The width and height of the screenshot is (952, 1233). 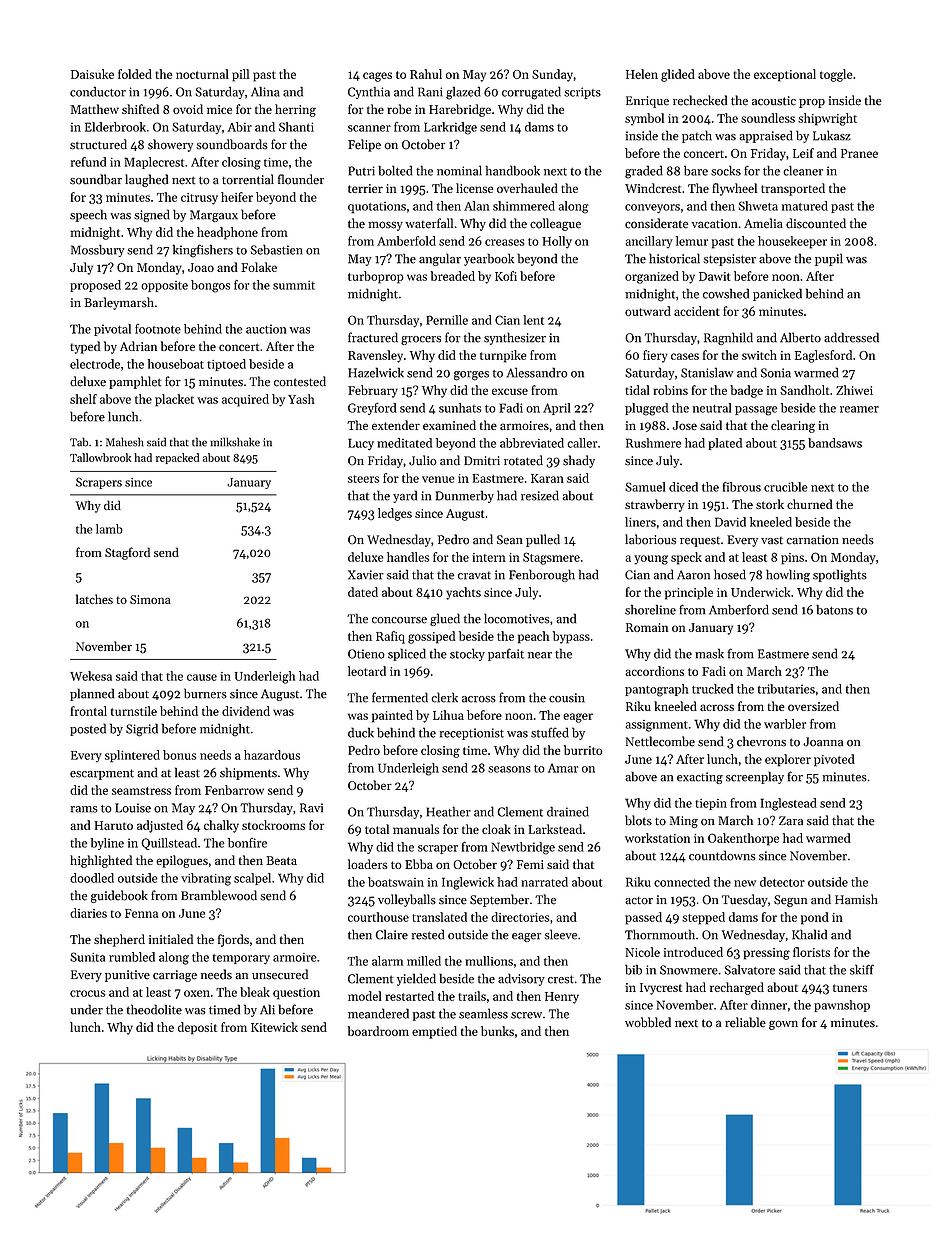 What do you see at coordinates (497, 1031) in the screenshot?
I see `bunks` at bounding box center [497, 1031].
